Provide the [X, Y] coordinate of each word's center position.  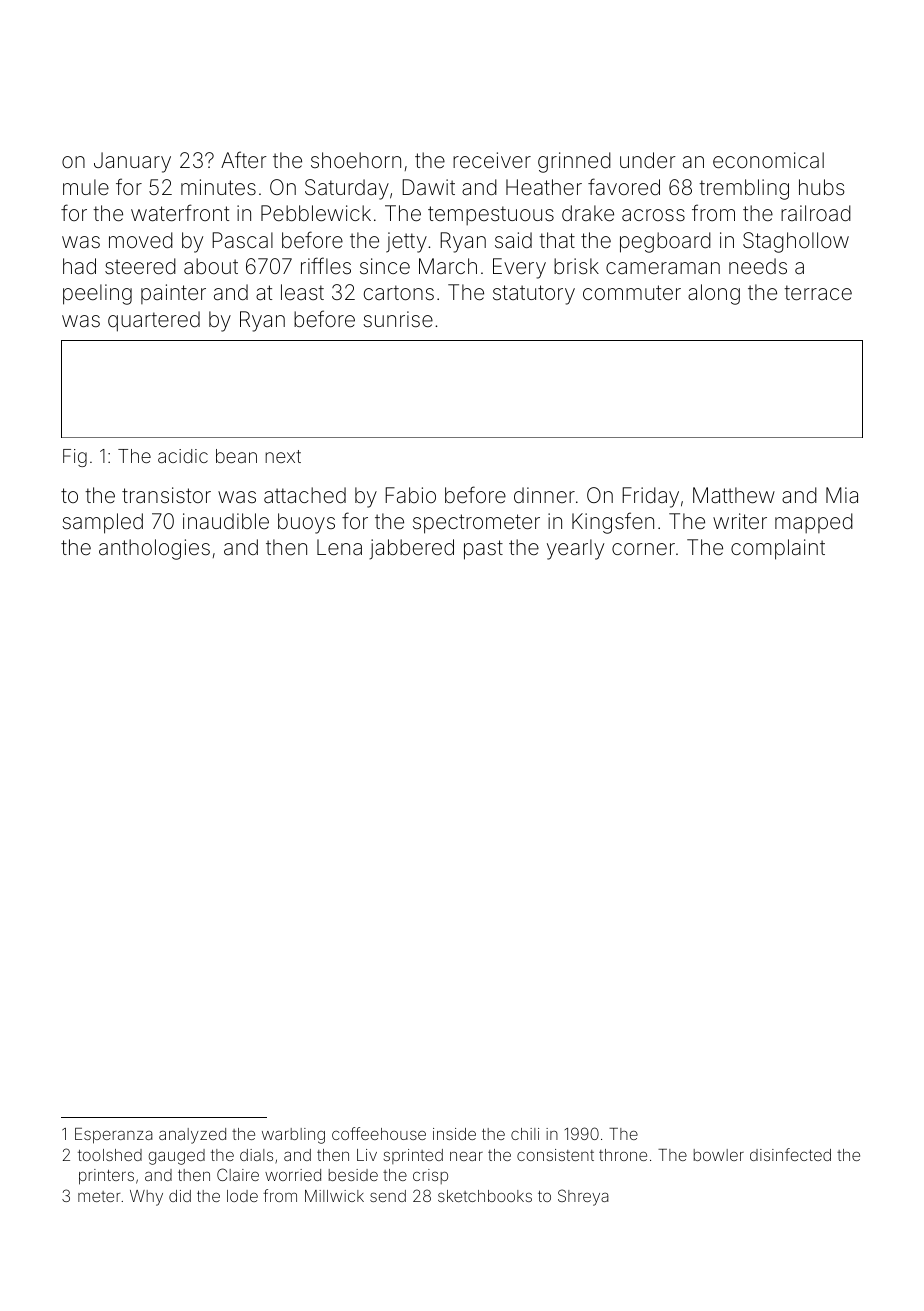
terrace [818, 292]
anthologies [154, 549]
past [483, 550]
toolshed [110, 1155]
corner [643, 549]
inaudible [226, 521]
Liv [367, 1155]
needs [758, 266]
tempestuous [491, 215]
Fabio [410, 495]
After [244, 159]
